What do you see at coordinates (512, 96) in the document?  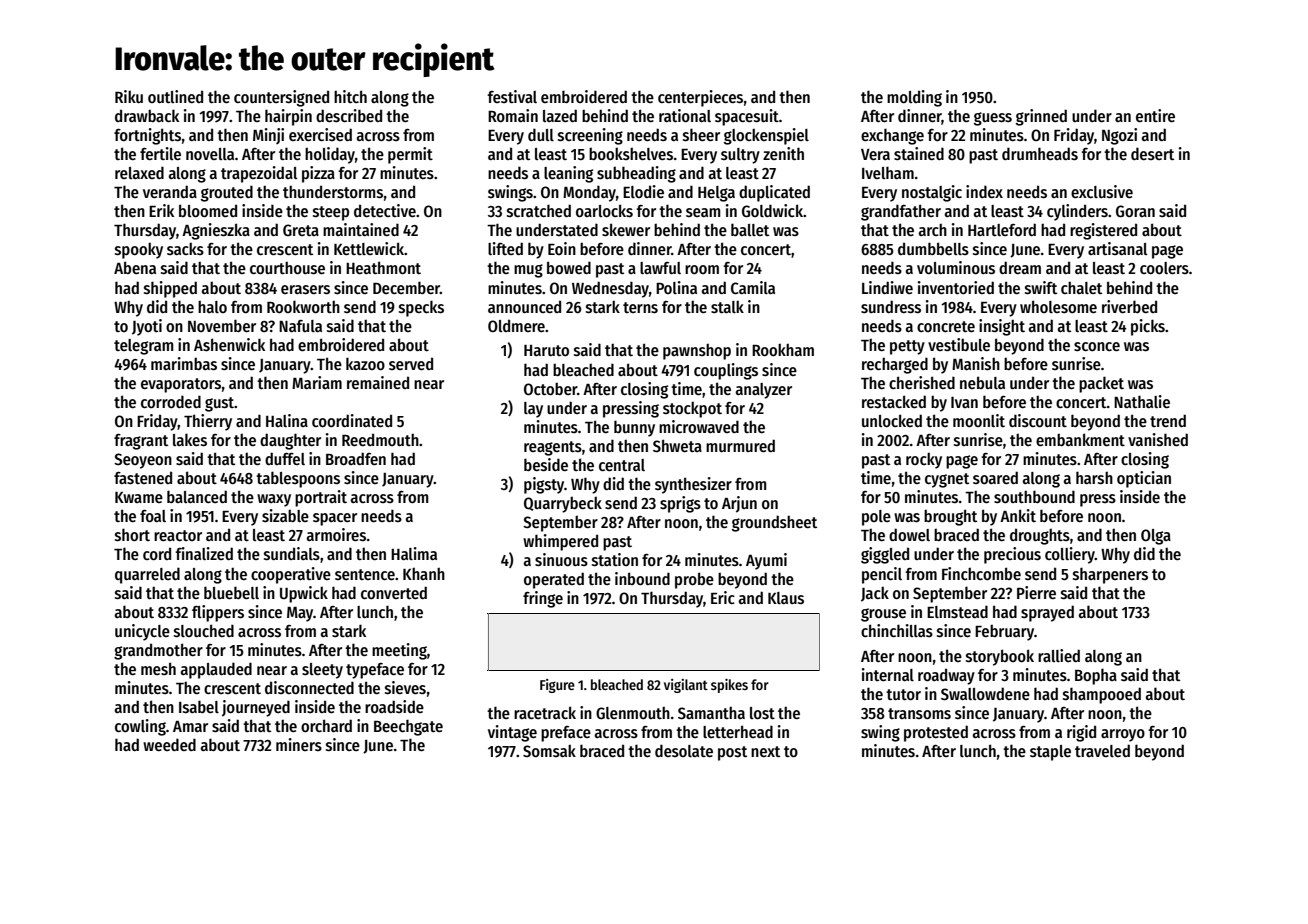 I see `festival` at bounding box center [512, 96].
